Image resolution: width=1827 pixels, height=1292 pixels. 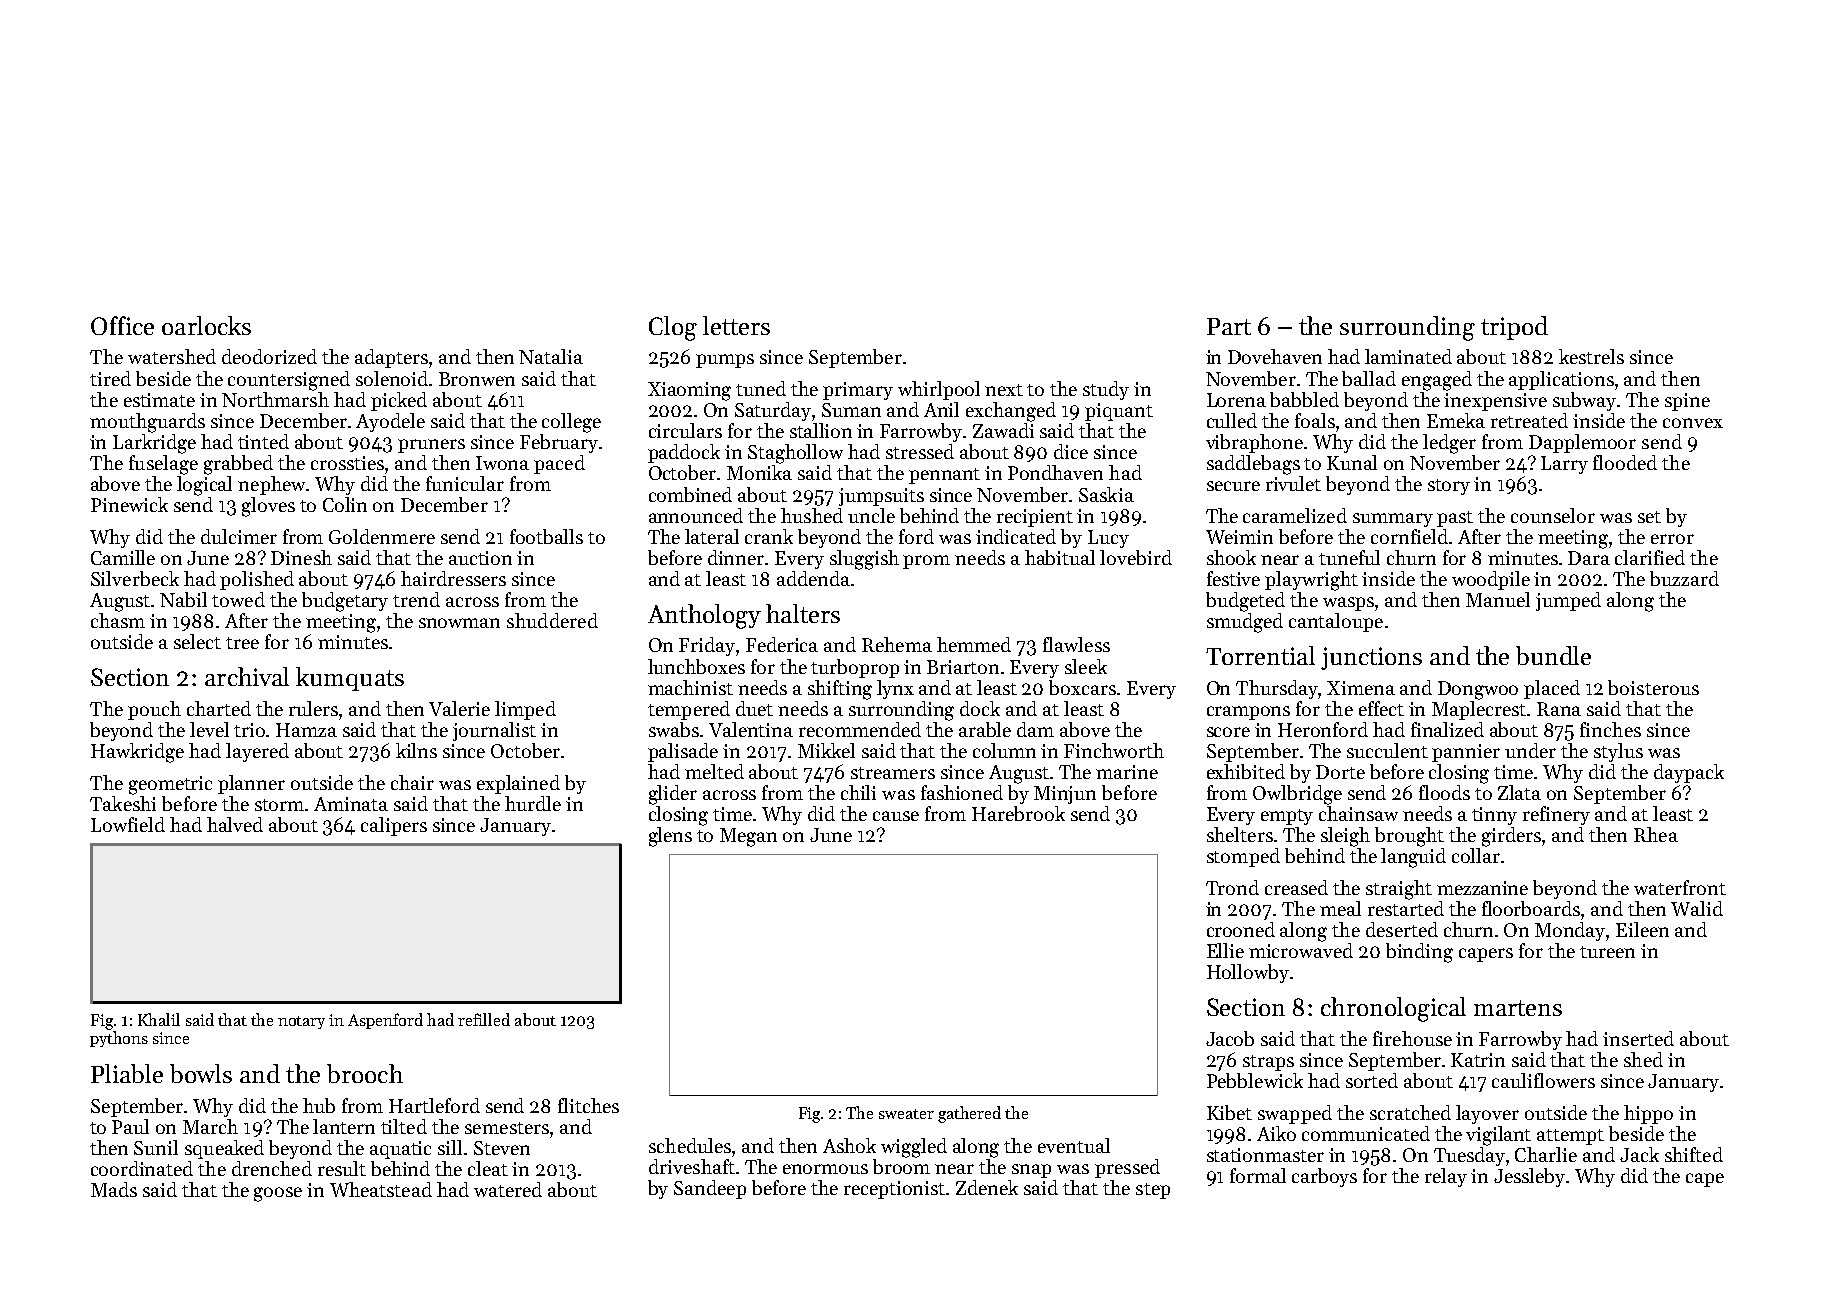 I want to click on Megan, so click(x=748, y=837).
